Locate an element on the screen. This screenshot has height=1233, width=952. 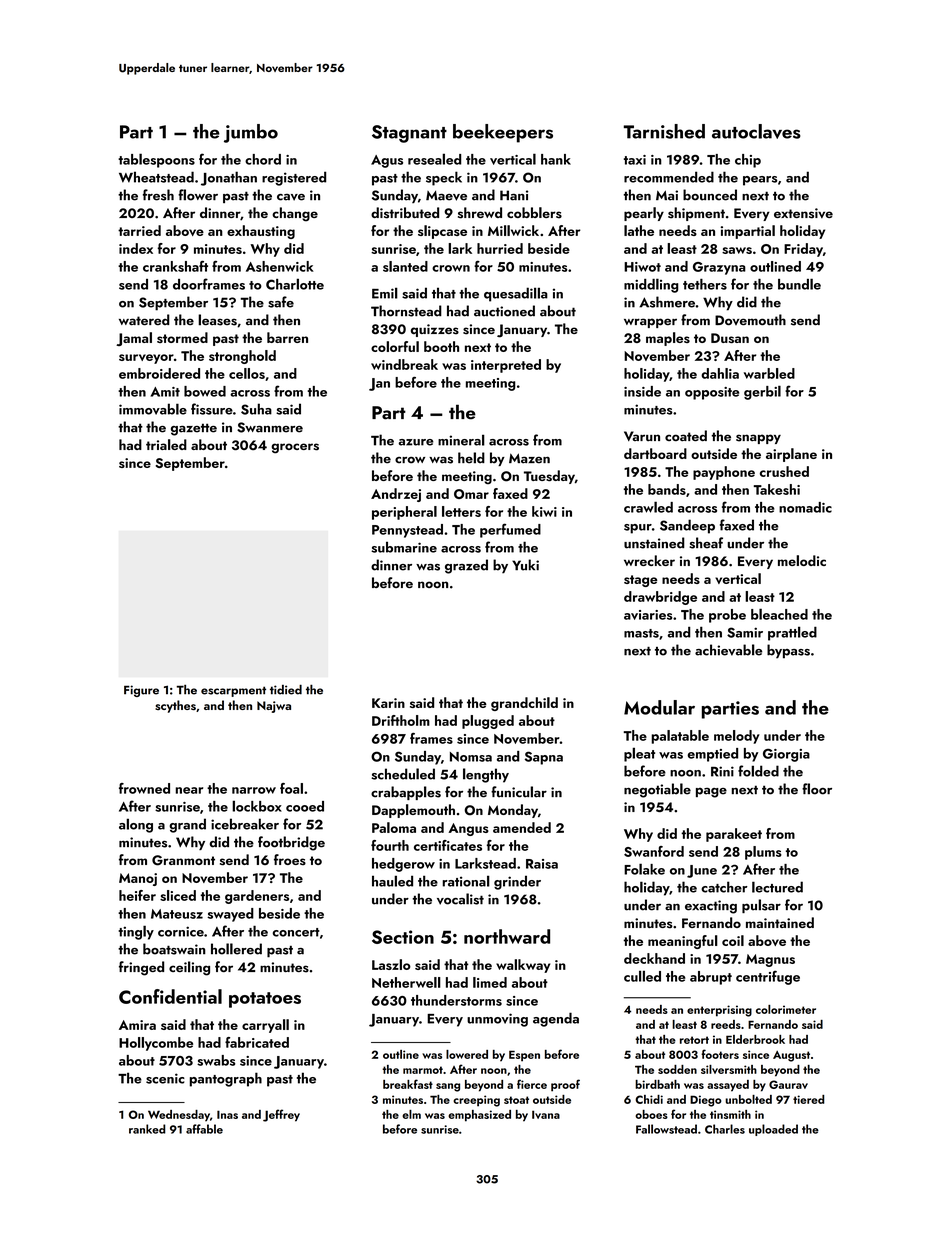
Emil is located at coordinates (385, 293).
